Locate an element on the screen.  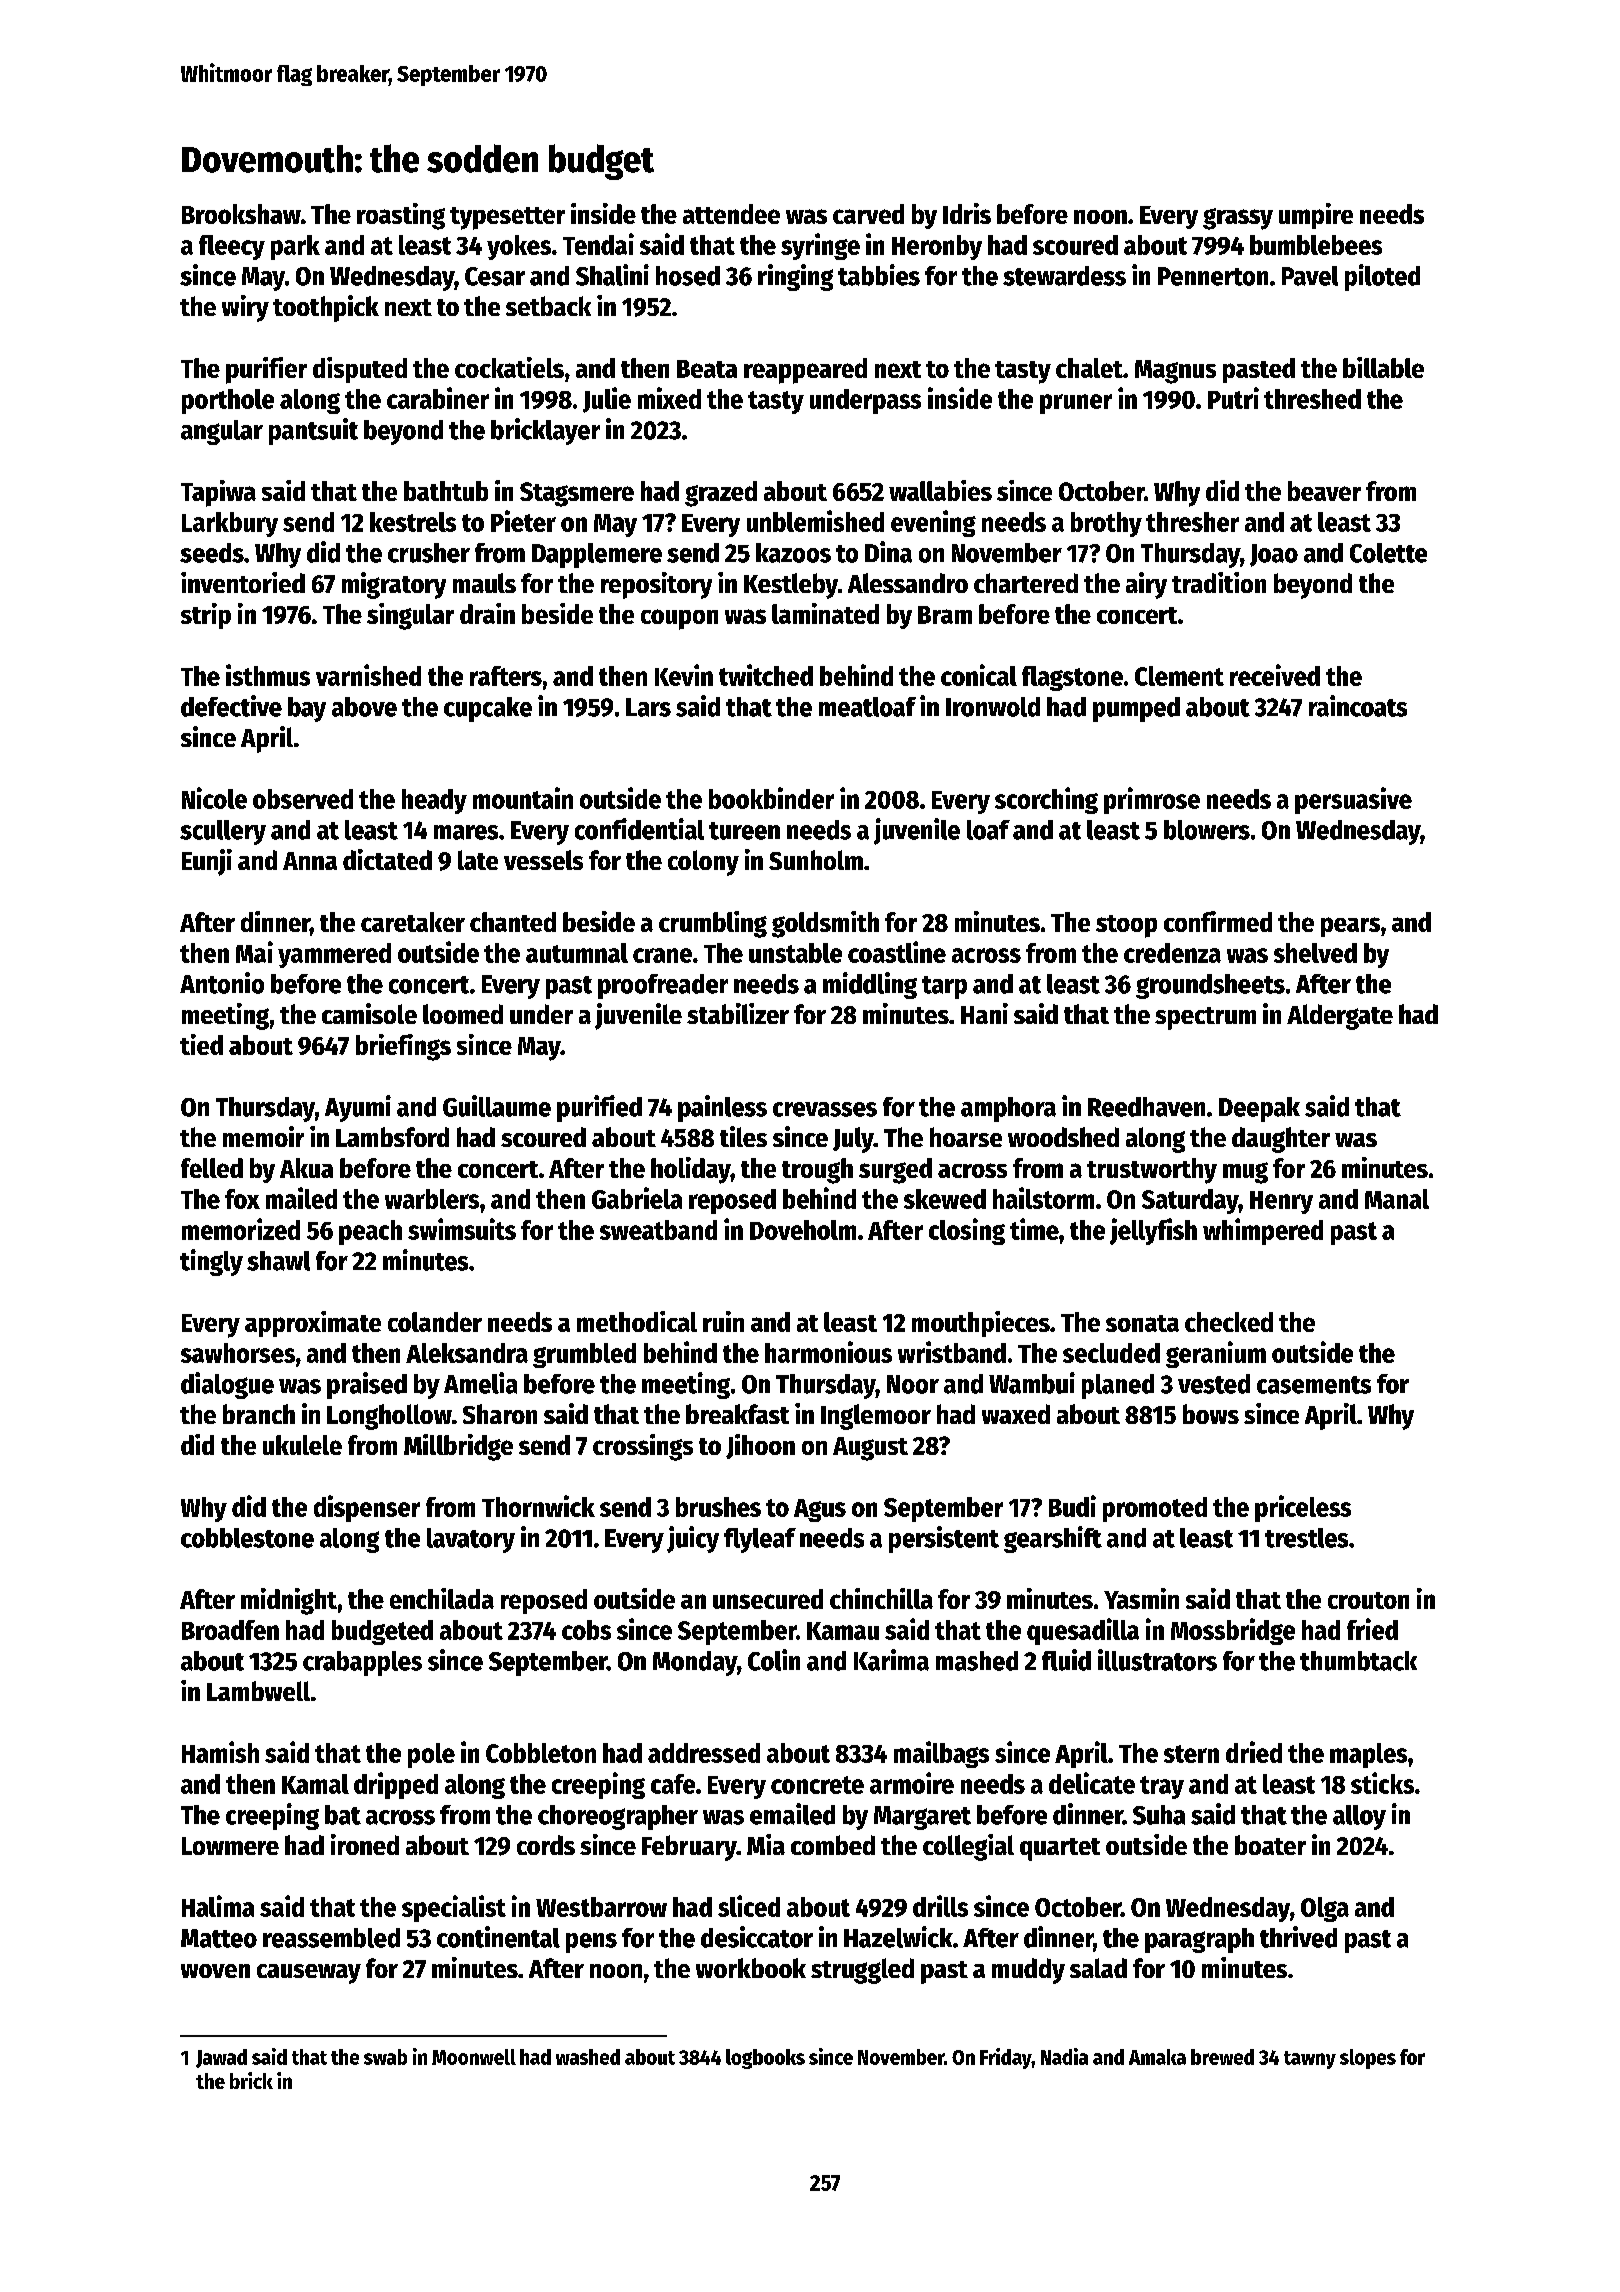
umpire is located at coordinates (1316, 216).
